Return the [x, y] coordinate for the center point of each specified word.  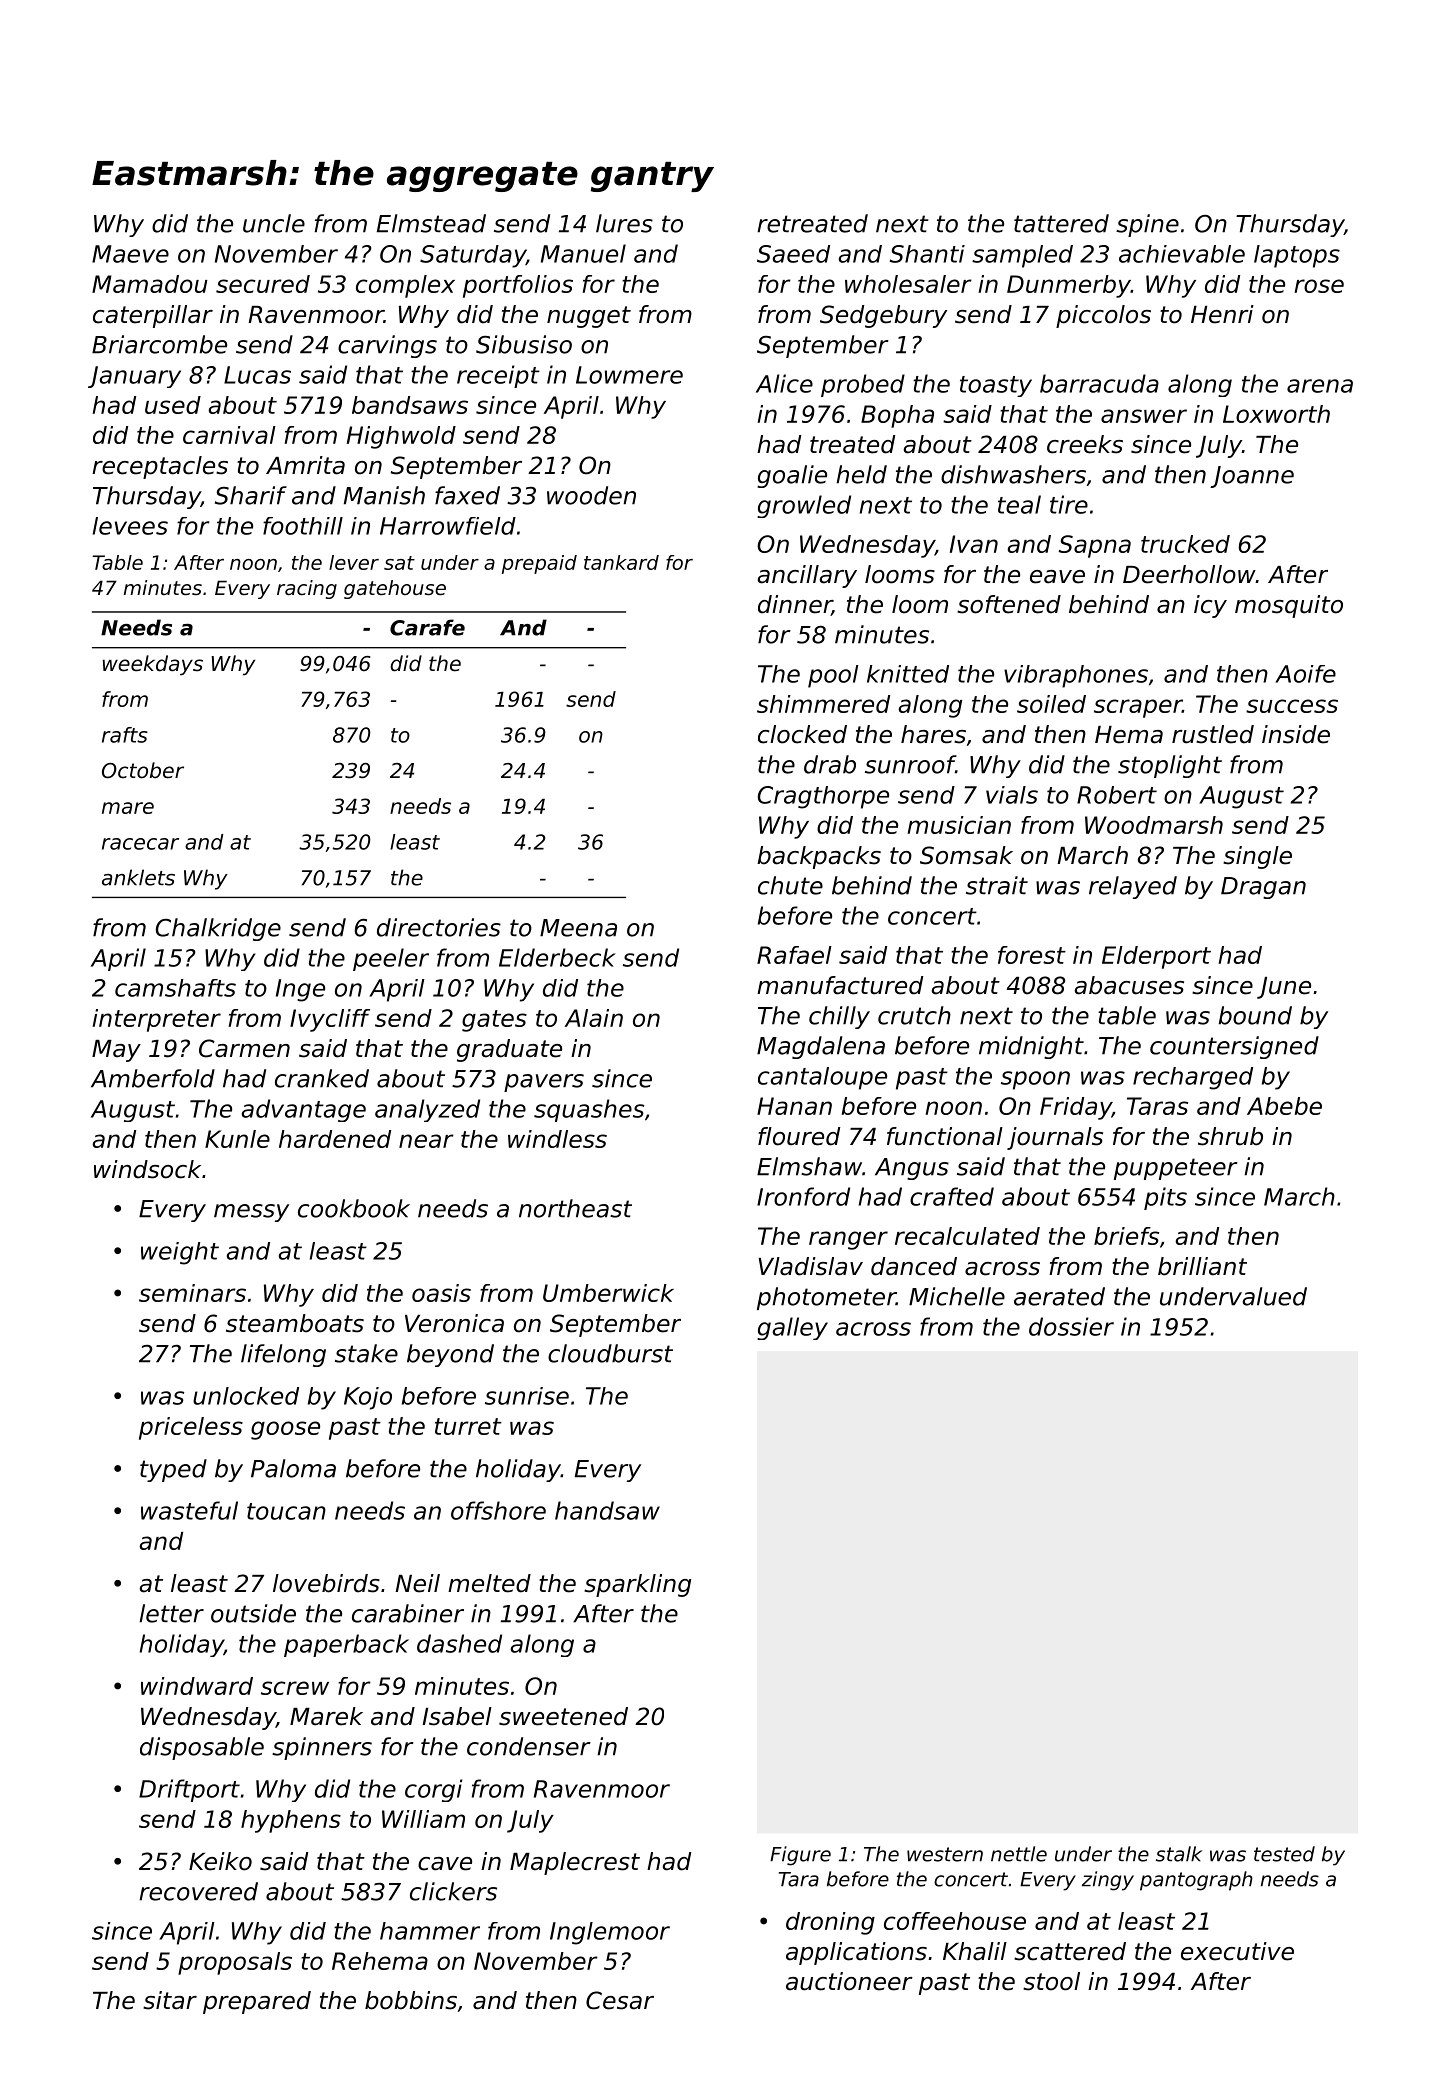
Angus [912, 1169]
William [423, 1819]
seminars [192, 1293]
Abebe [1284, 1106]
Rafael [794, 955]
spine [1147, 225]
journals [1055, 1138]
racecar [140, 844]
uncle [274, 223]
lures [624, 223]
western [945, 1854]
